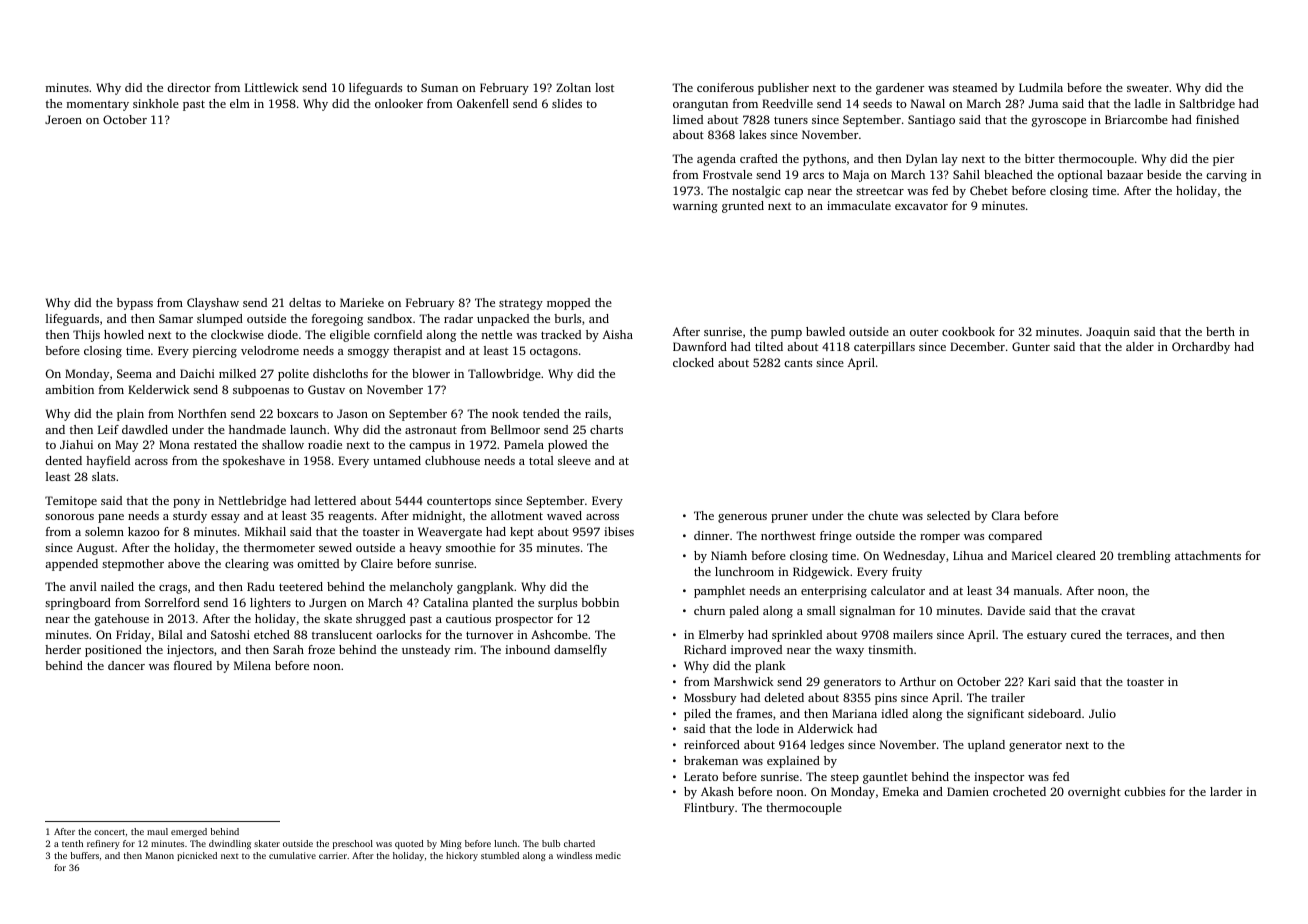  Describe the element at coordinates (1041, 87) in the page. I see `Ludmila` at that location.
